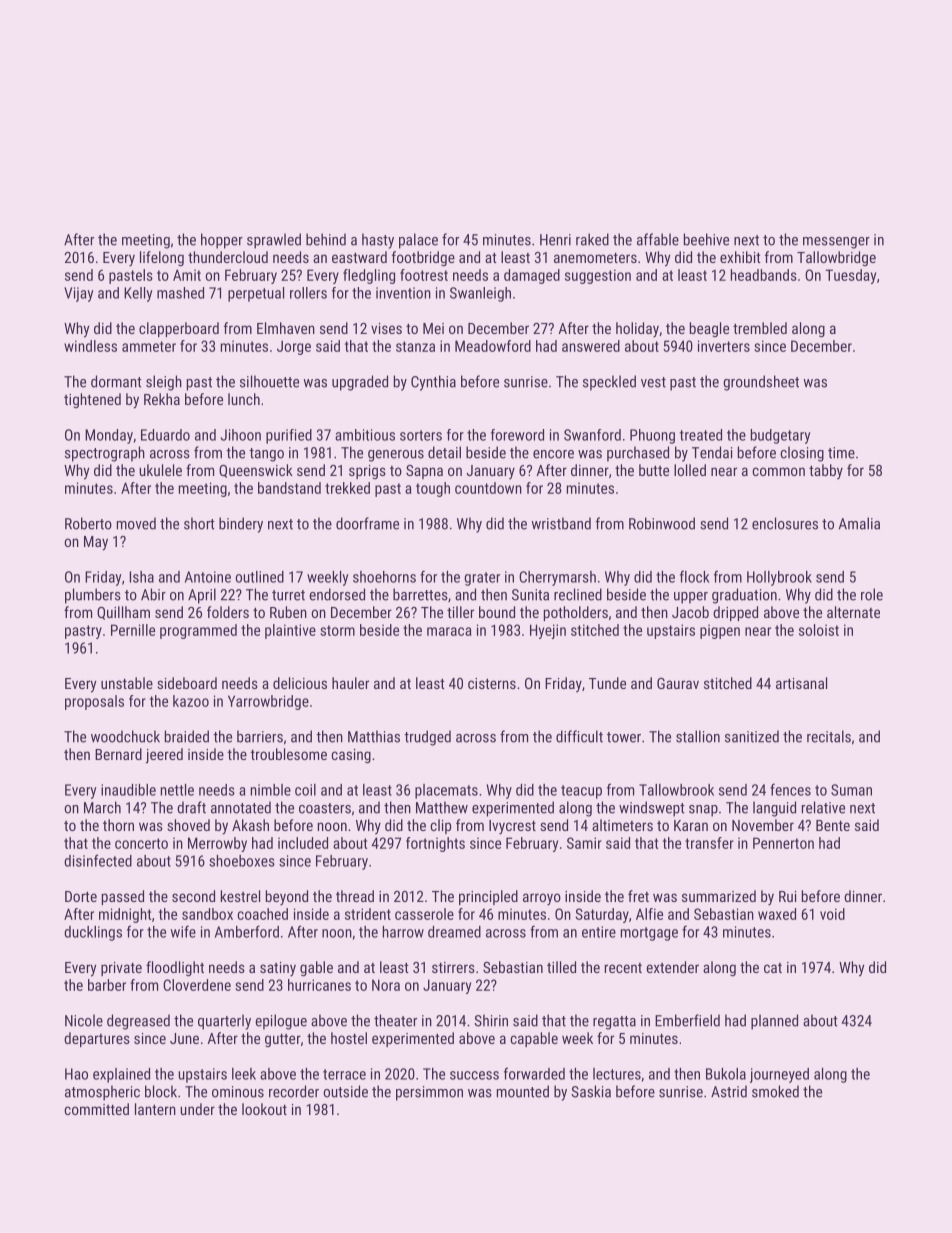 The width and height of the screenshot is (952, 1233). Describe the element at coordinates (581, 792) in the screenshot. I see `teacup` at that location.
